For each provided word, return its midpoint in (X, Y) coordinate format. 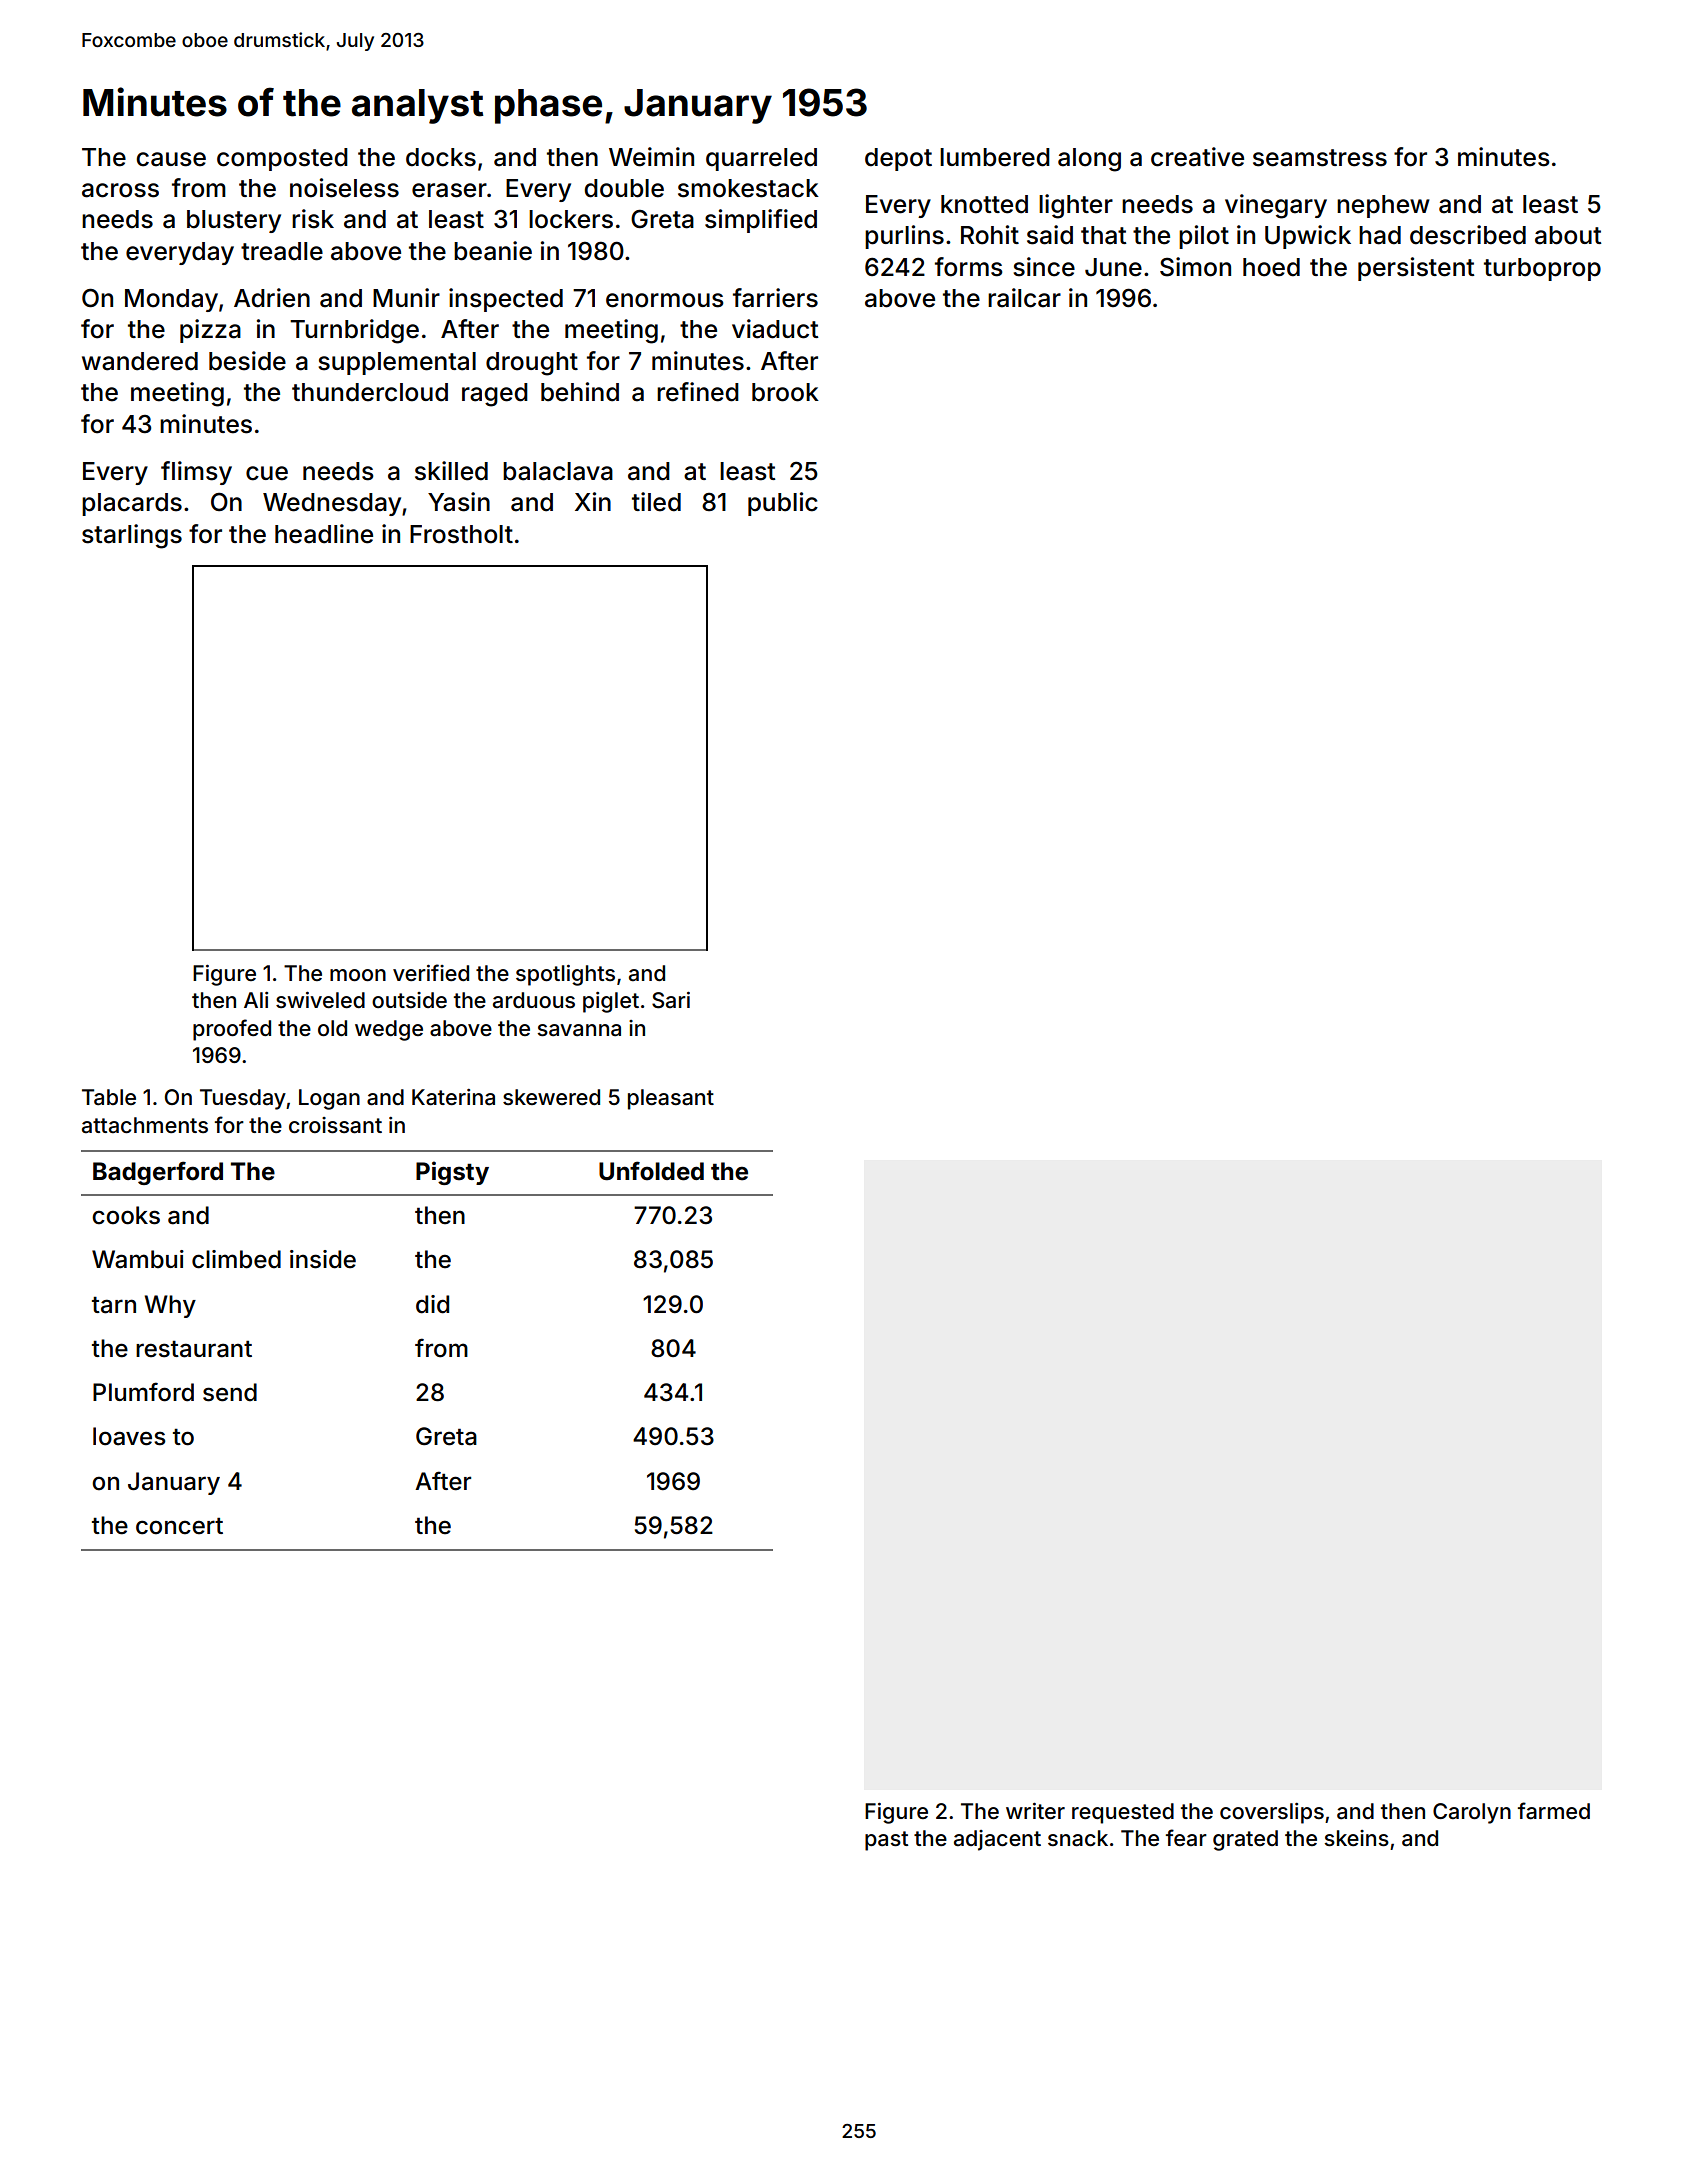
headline (324, 534)
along (1089, 160)
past (886, 1841)
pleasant (671, 1099)
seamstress (1320, 158)
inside (323, 1259)
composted (282, 159)
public (783, 504)
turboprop (1542, 269)
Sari (671, 1000)
